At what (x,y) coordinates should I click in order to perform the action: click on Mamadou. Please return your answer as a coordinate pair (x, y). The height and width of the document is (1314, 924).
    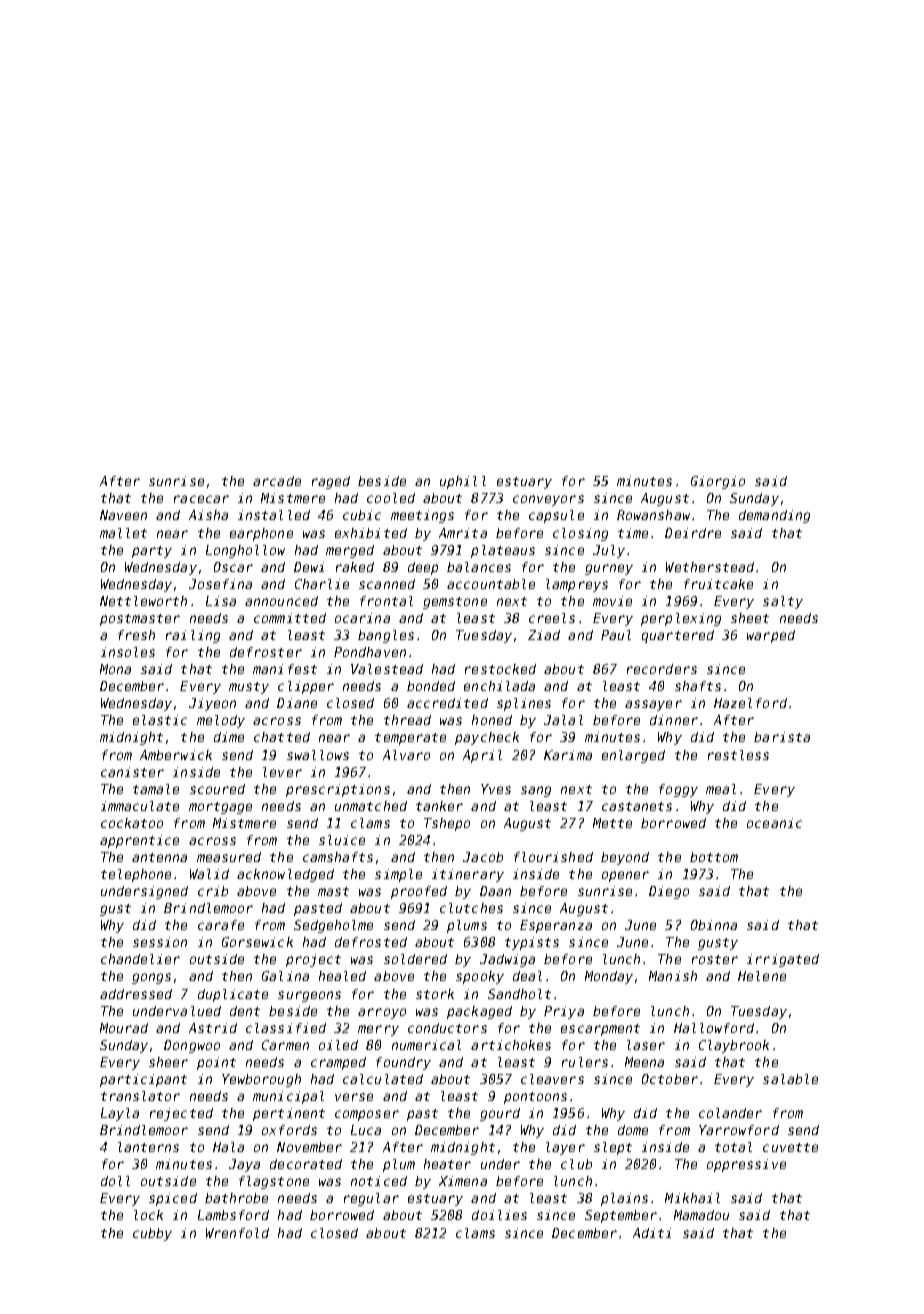
    Looking at the image, I should click on (701, 1215).
